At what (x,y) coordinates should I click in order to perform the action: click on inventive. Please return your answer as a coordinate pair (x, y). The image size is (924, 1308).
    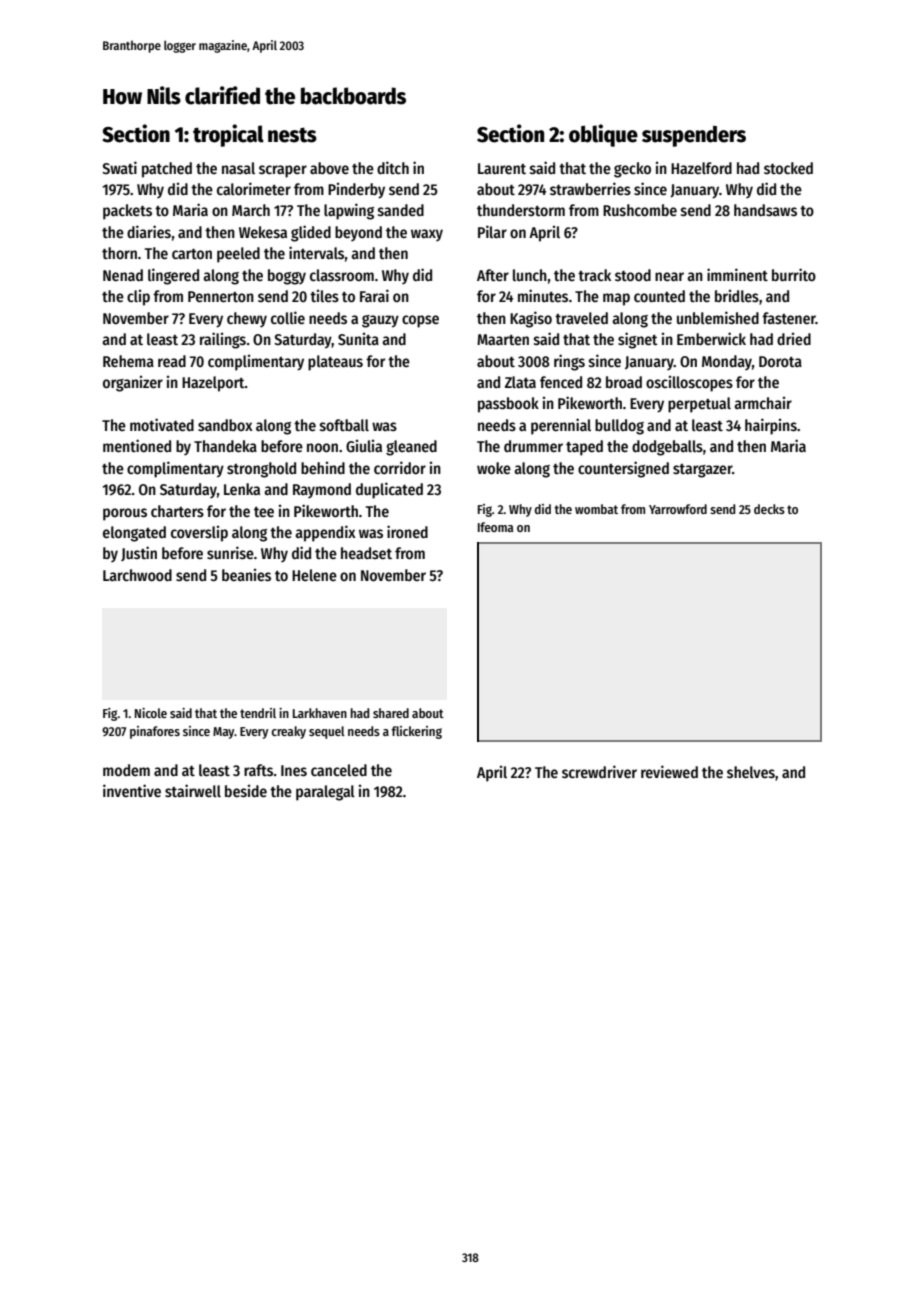
    Looking at the image, I should click on (132, 790).
